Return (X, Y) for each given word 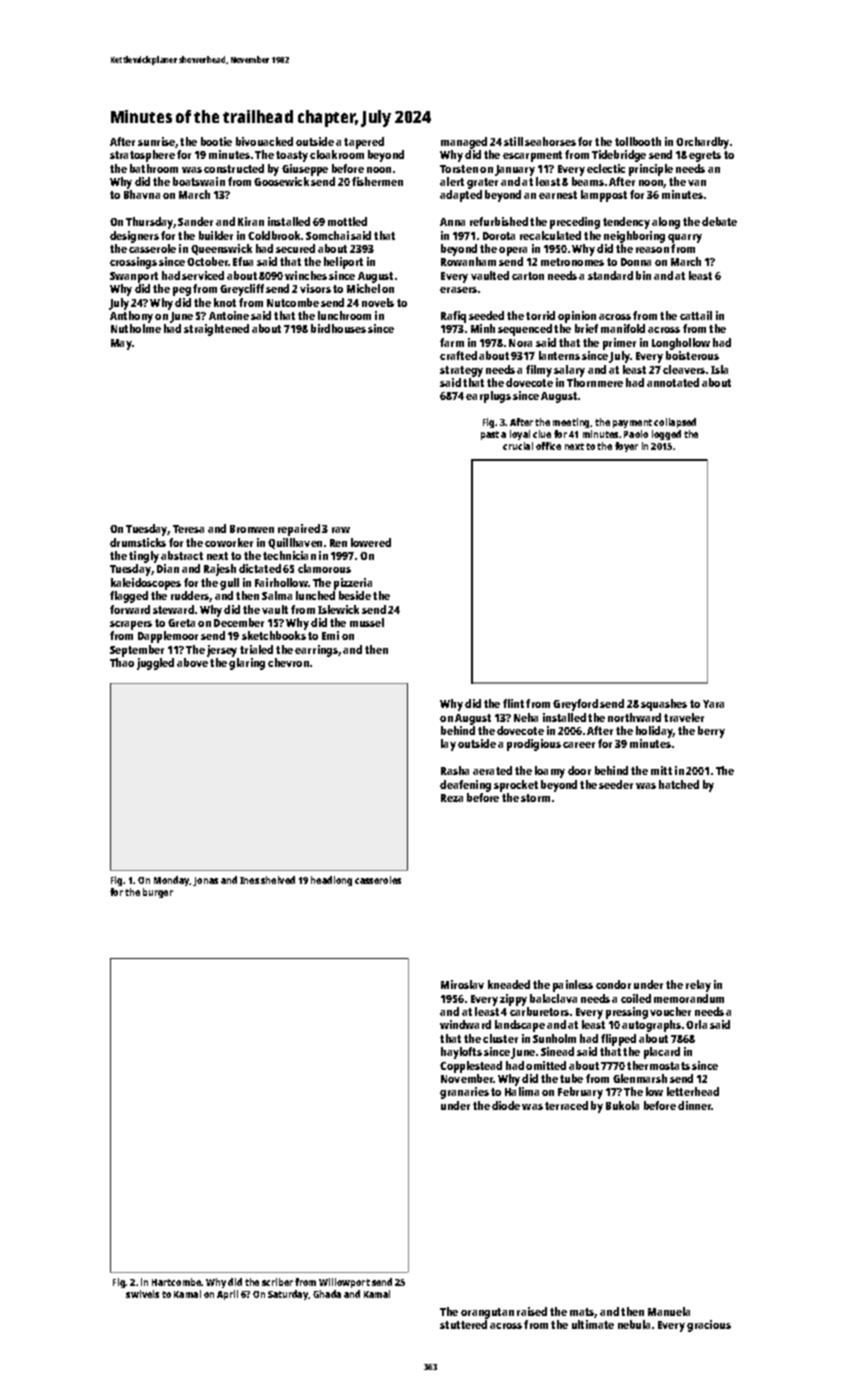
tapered (364, 143)
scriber (277, 1282)
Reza (452, 798)
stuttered (463, 1324)
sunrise (156, 141)
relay (698, 986)
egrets (705, 156)
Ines (249, 880)
